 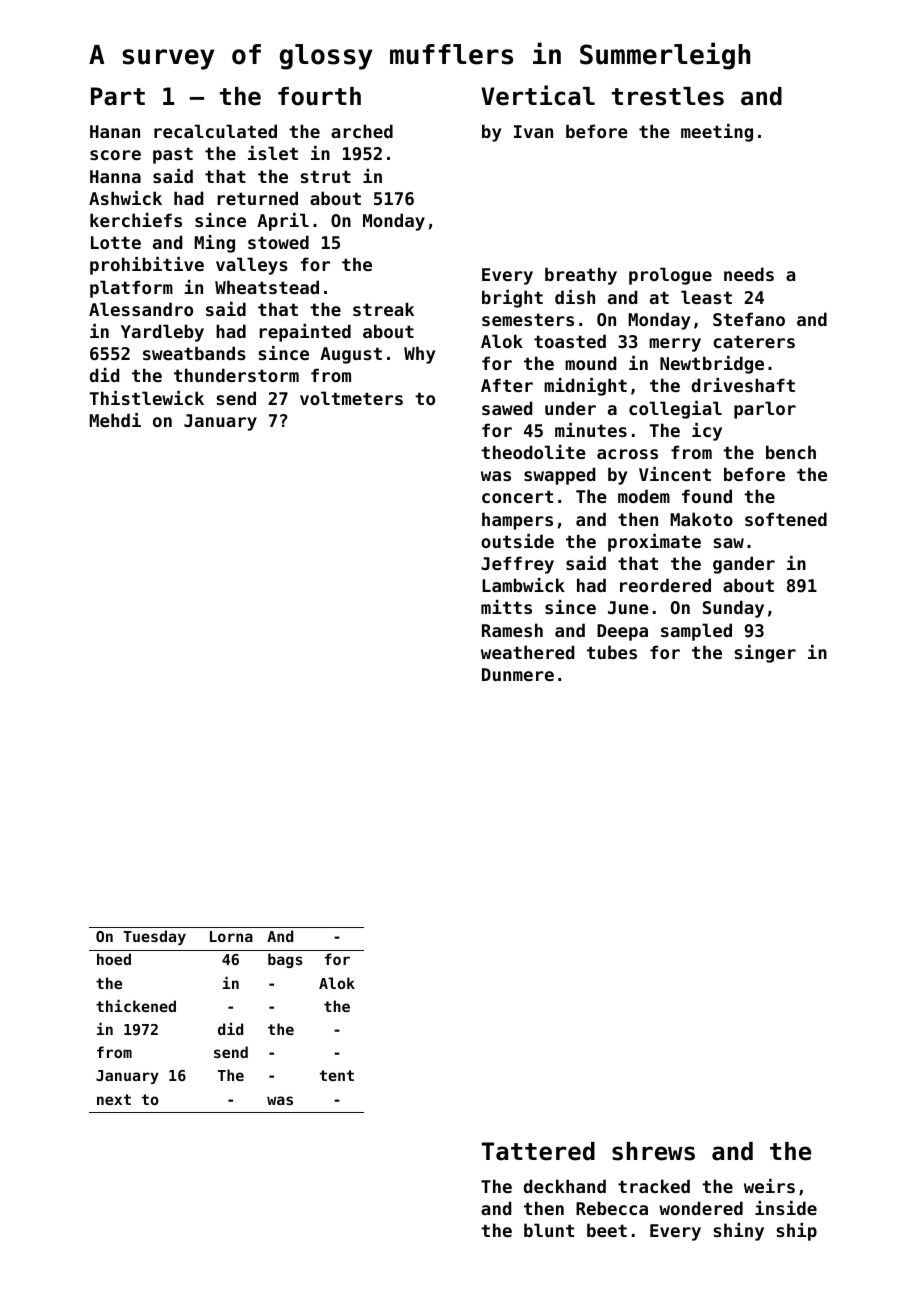 I want to click on sweatbands, so click(x=194, y=353).
